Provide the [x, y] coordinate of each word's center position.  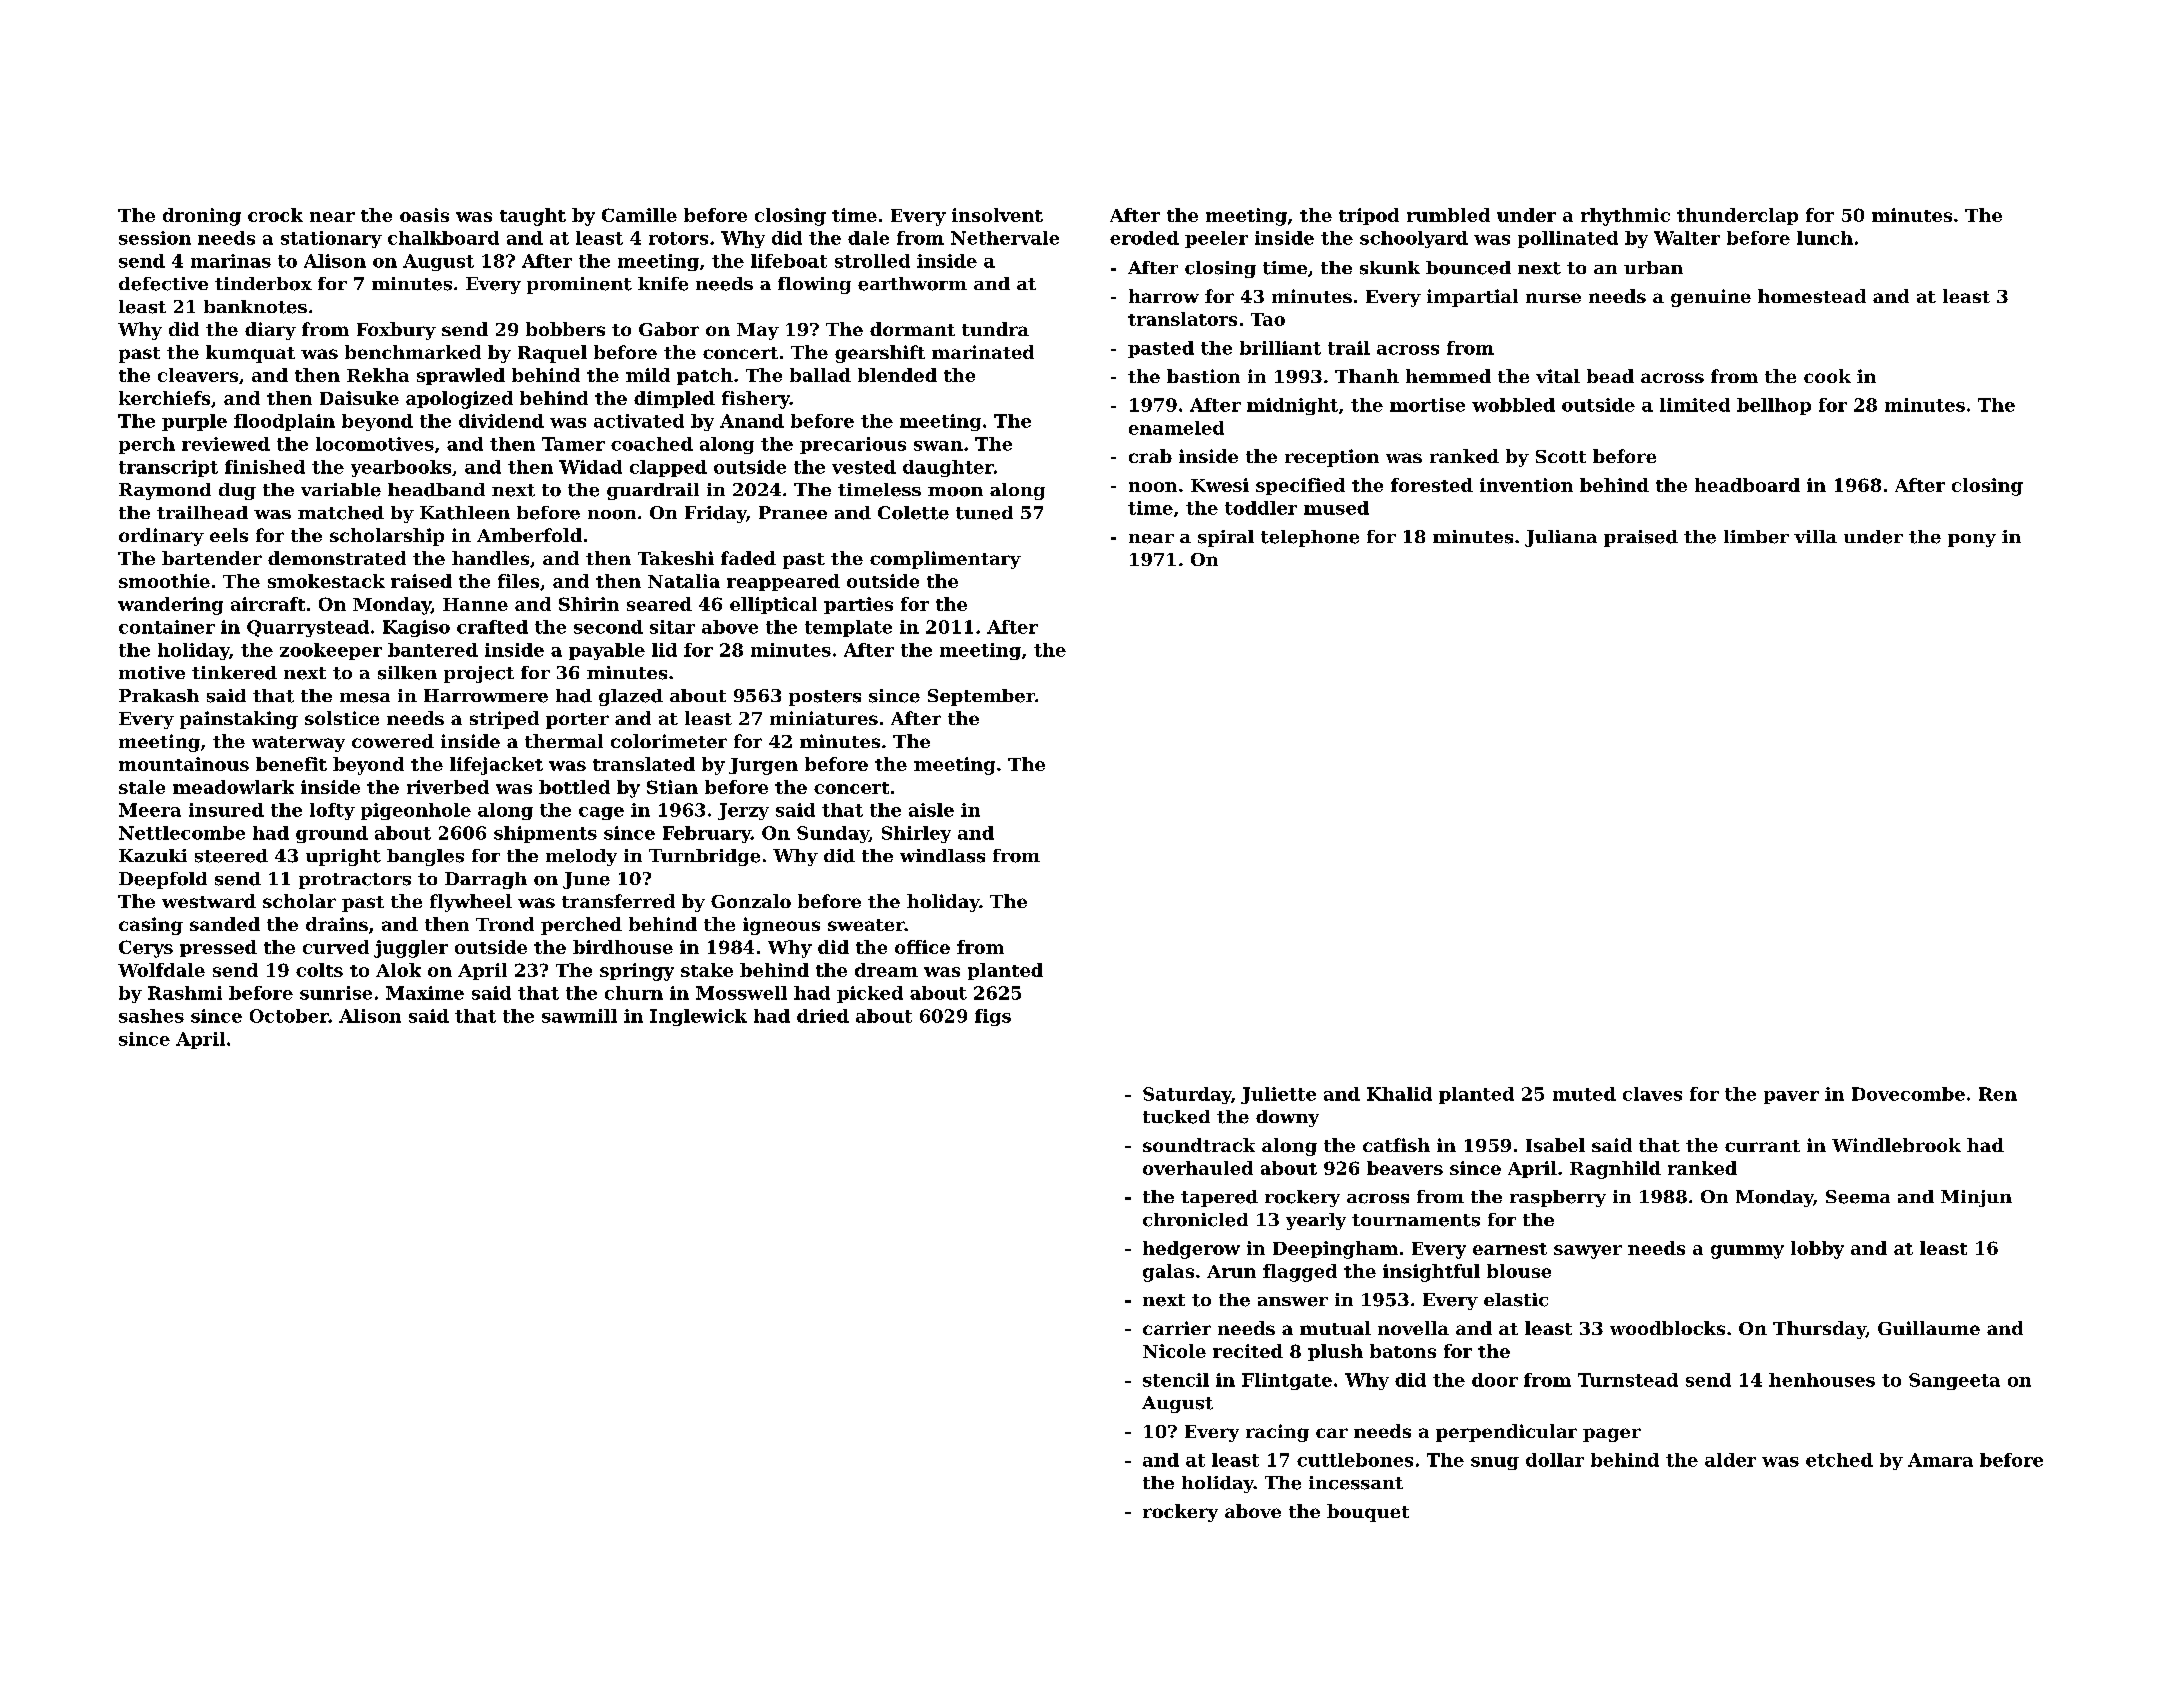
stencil [1176, 1380]
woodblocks [1667, 1328]
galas [1168, 1273]
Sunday [833, 834]
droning [202, 217]
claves [1652, 1094]
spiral [1226, 538]
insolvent [997, 215]
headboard [1747, 485]
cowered [393, 741]
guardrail [653, 491]
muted [1584, 1094]
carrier [1177, 1328]
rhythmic [1625, 217]
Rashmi [185, 993]
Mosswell [741, 993]
